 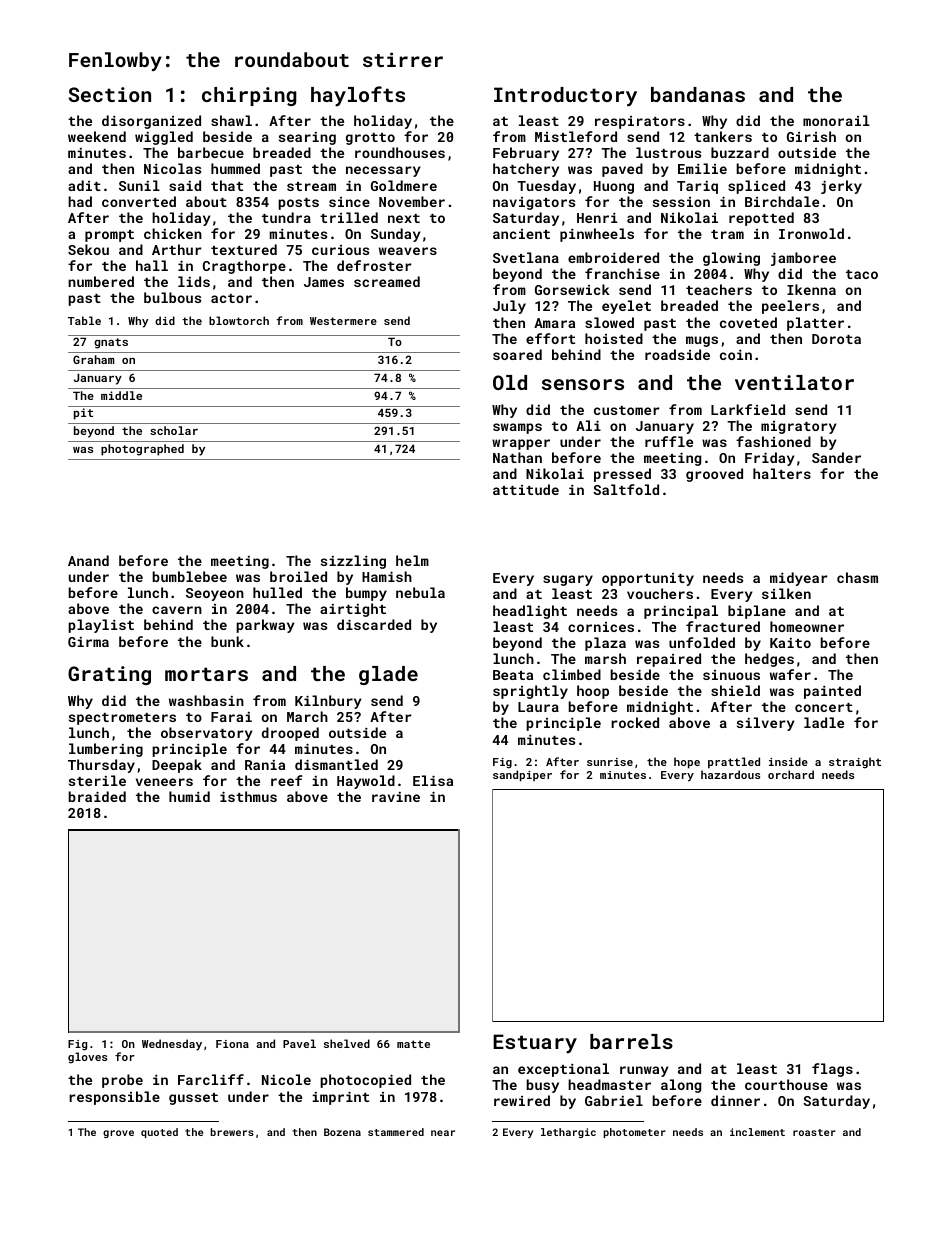 I want to click on Estuary, so click(x=535, y=1044).
